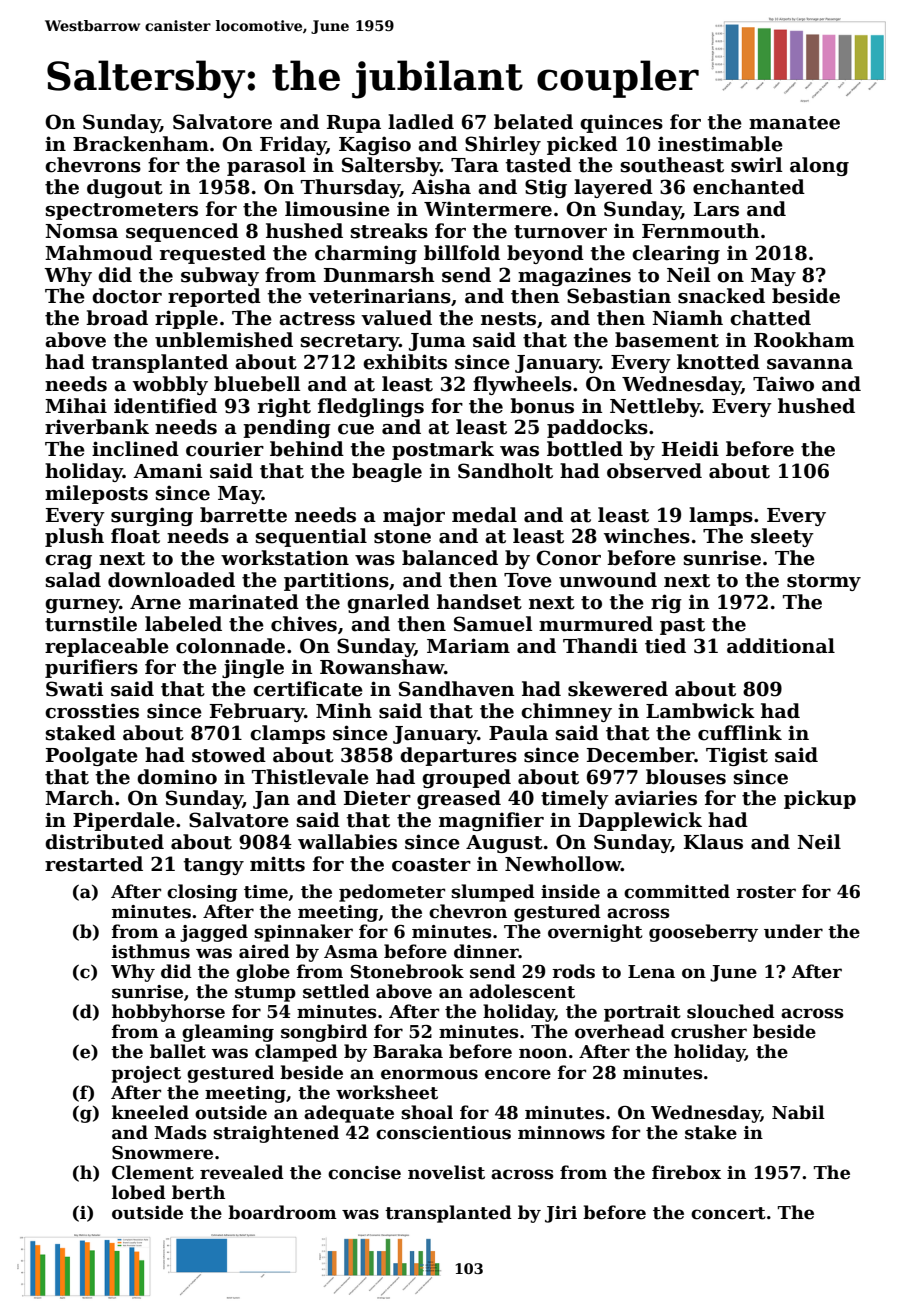 This image has height=1316, width=908. I want to click on pedometer, so click(392, 893).
